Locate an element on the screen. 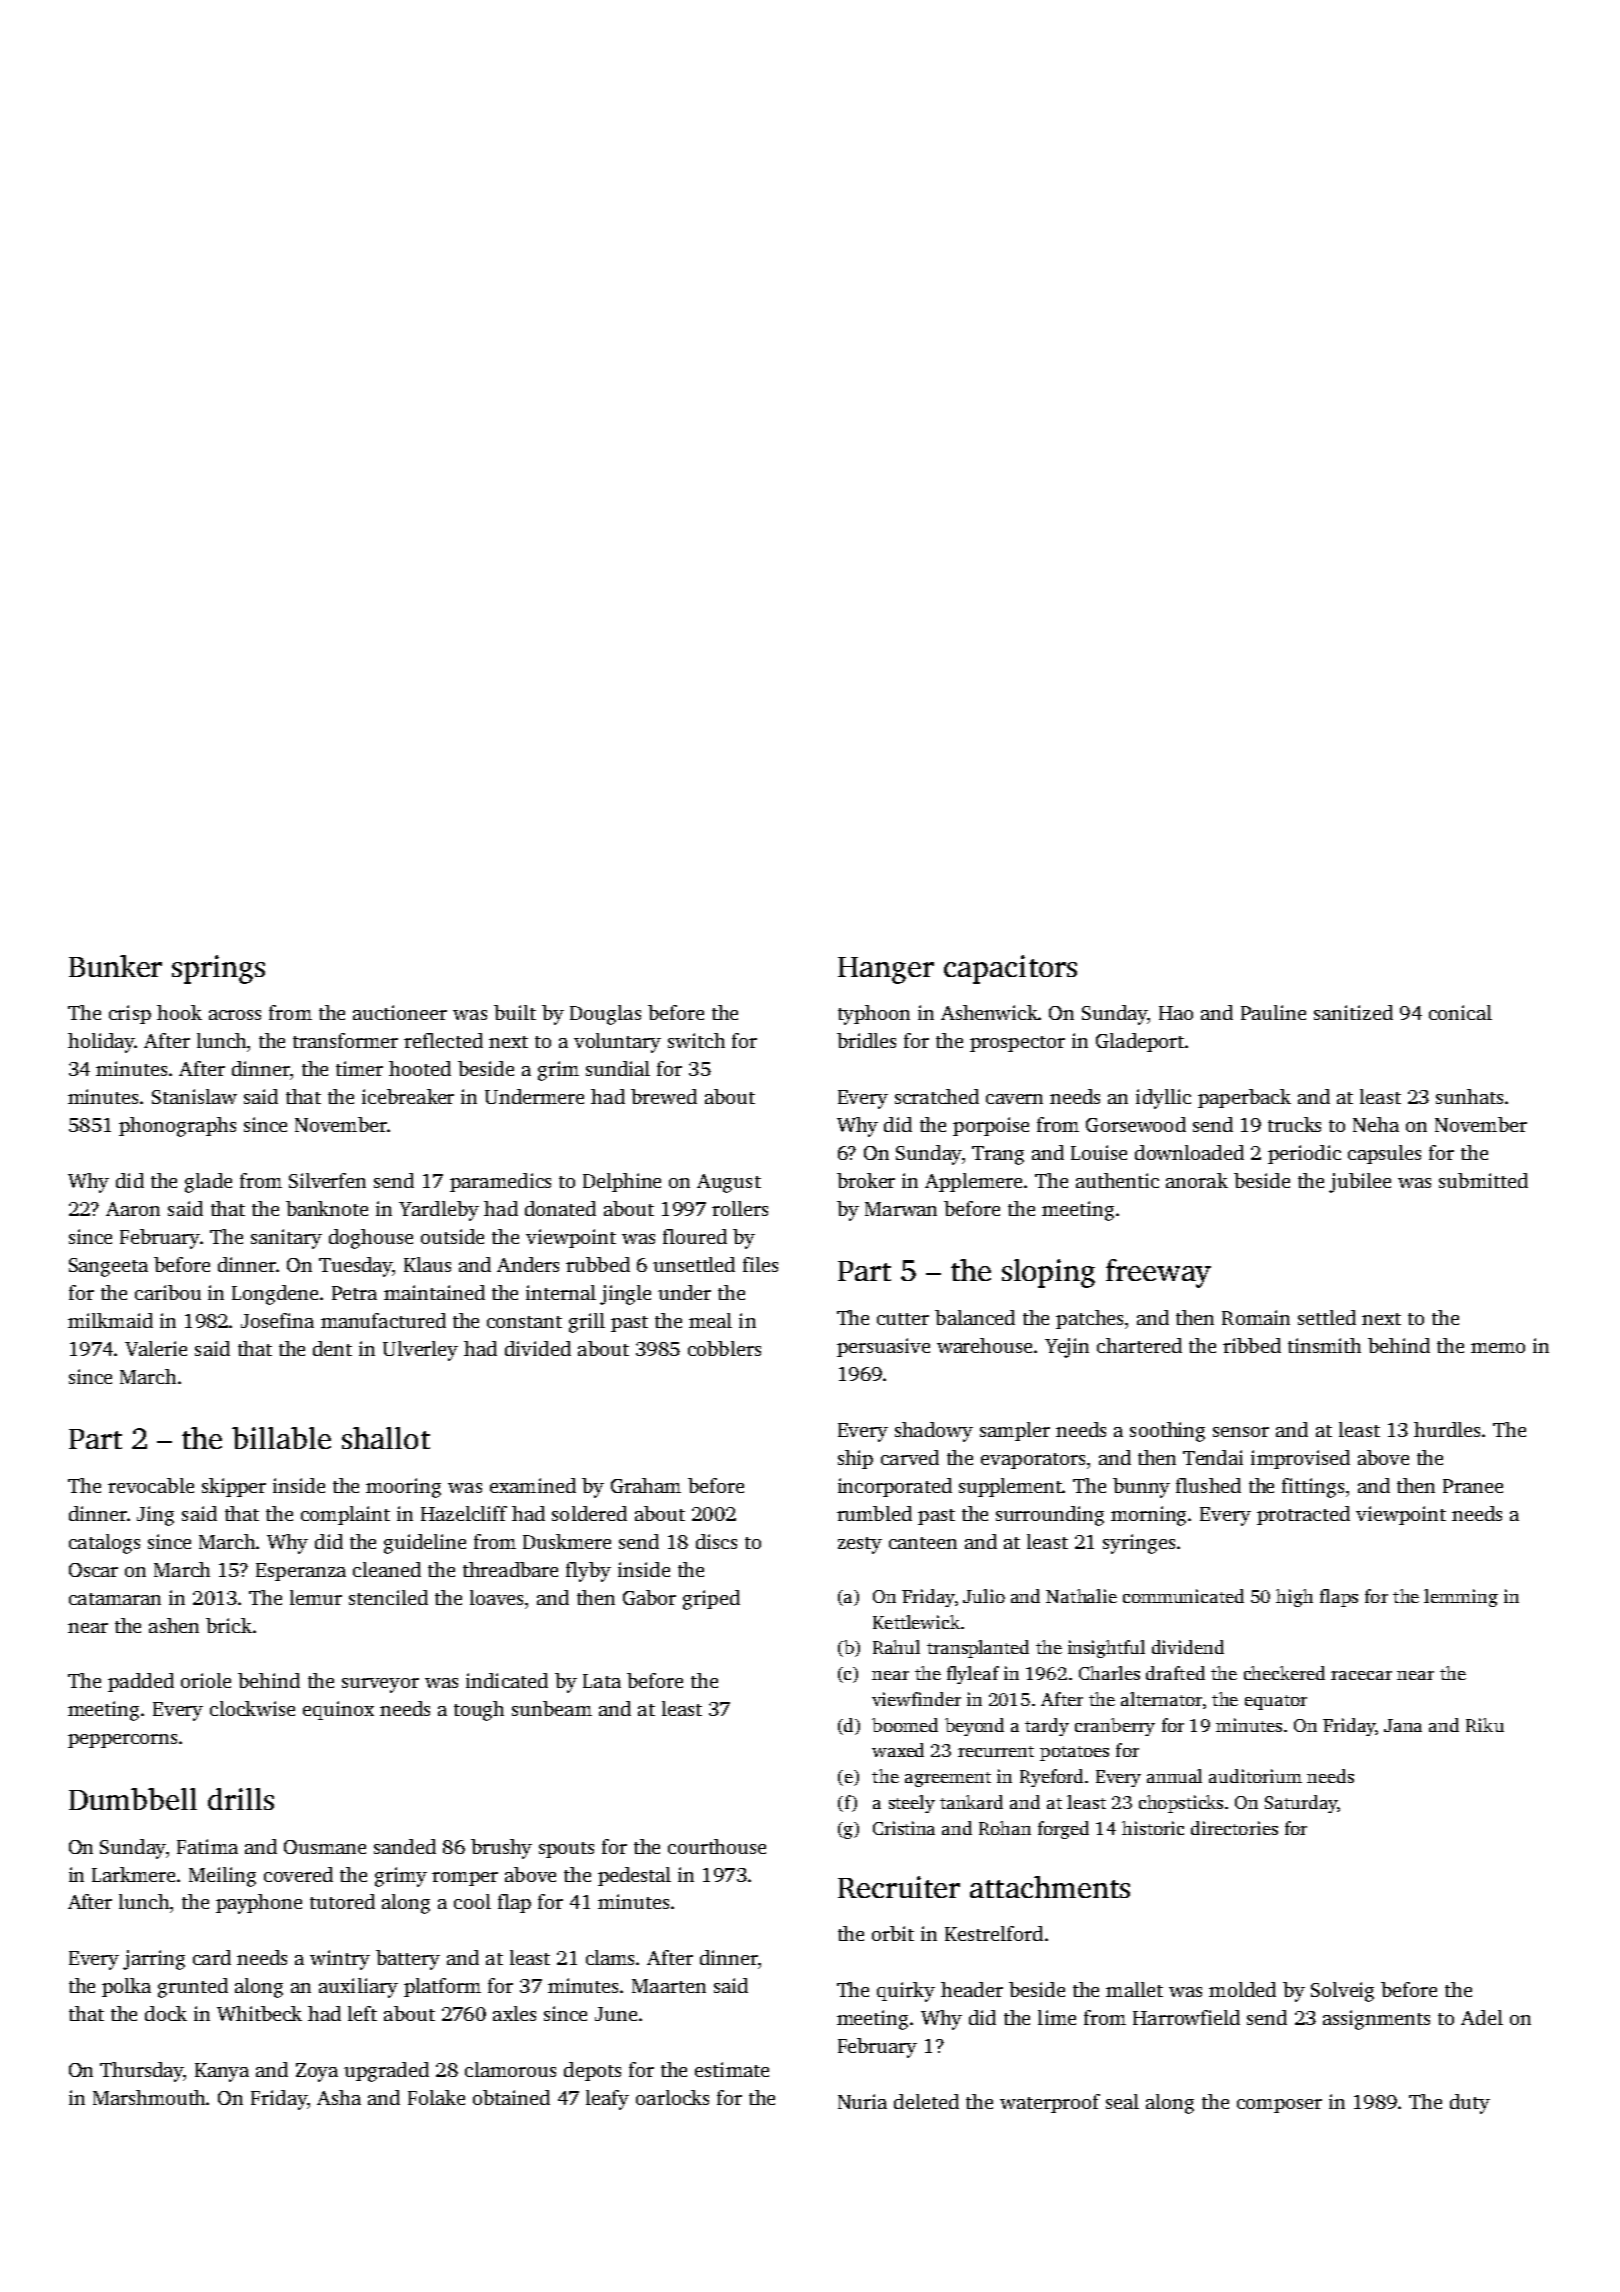 This screenshot has width=1620, height=2292. assignments is located at coordinates (1376, 2020).
